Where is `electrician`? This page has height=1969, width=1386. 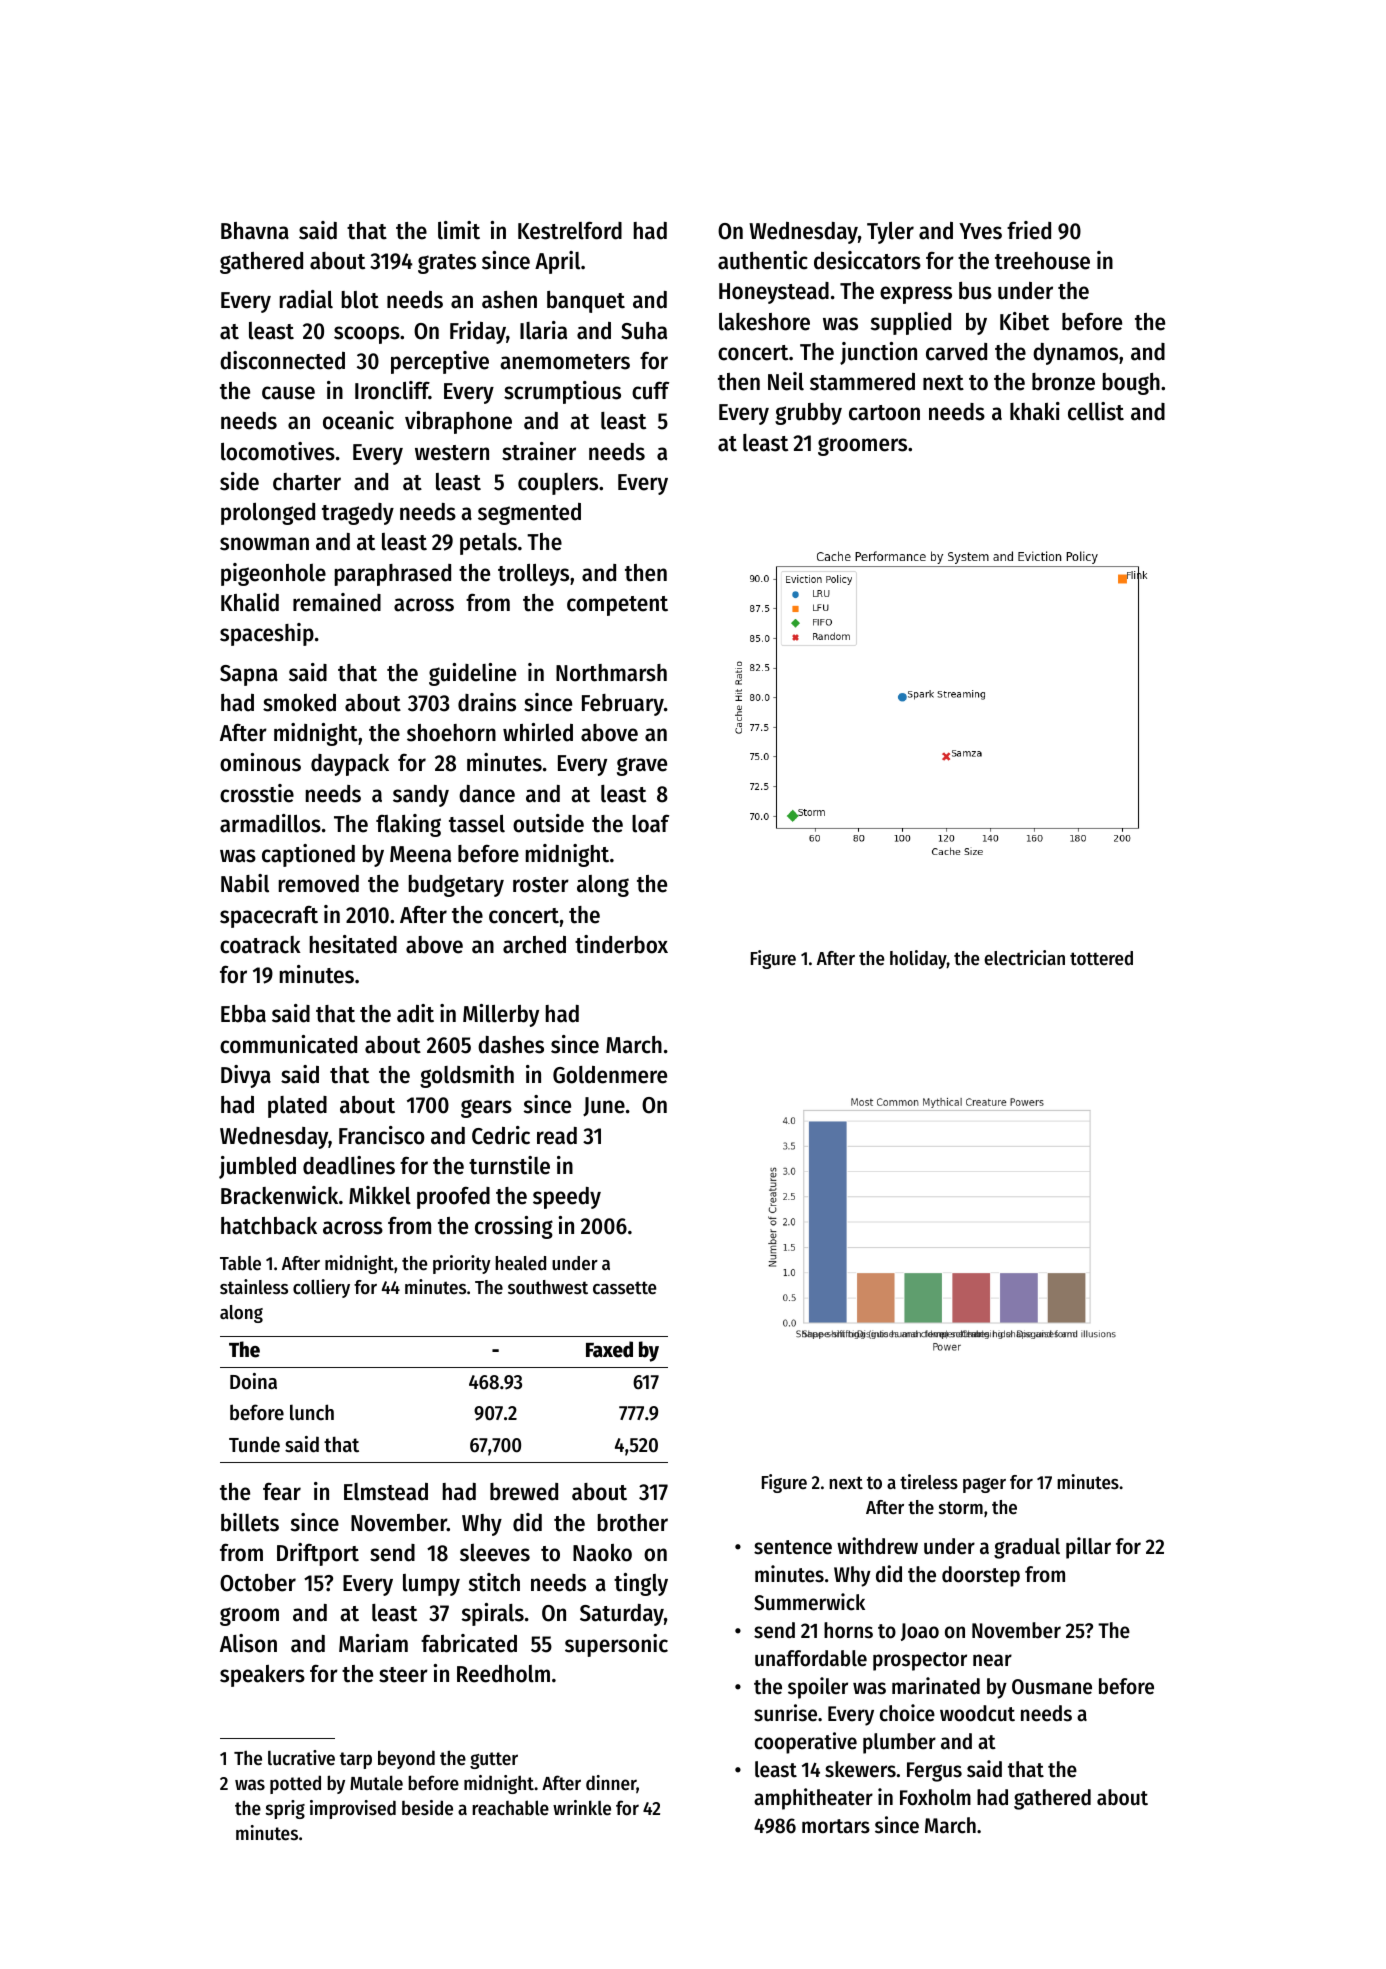 electrician is located at coordinates (1024, 958).
